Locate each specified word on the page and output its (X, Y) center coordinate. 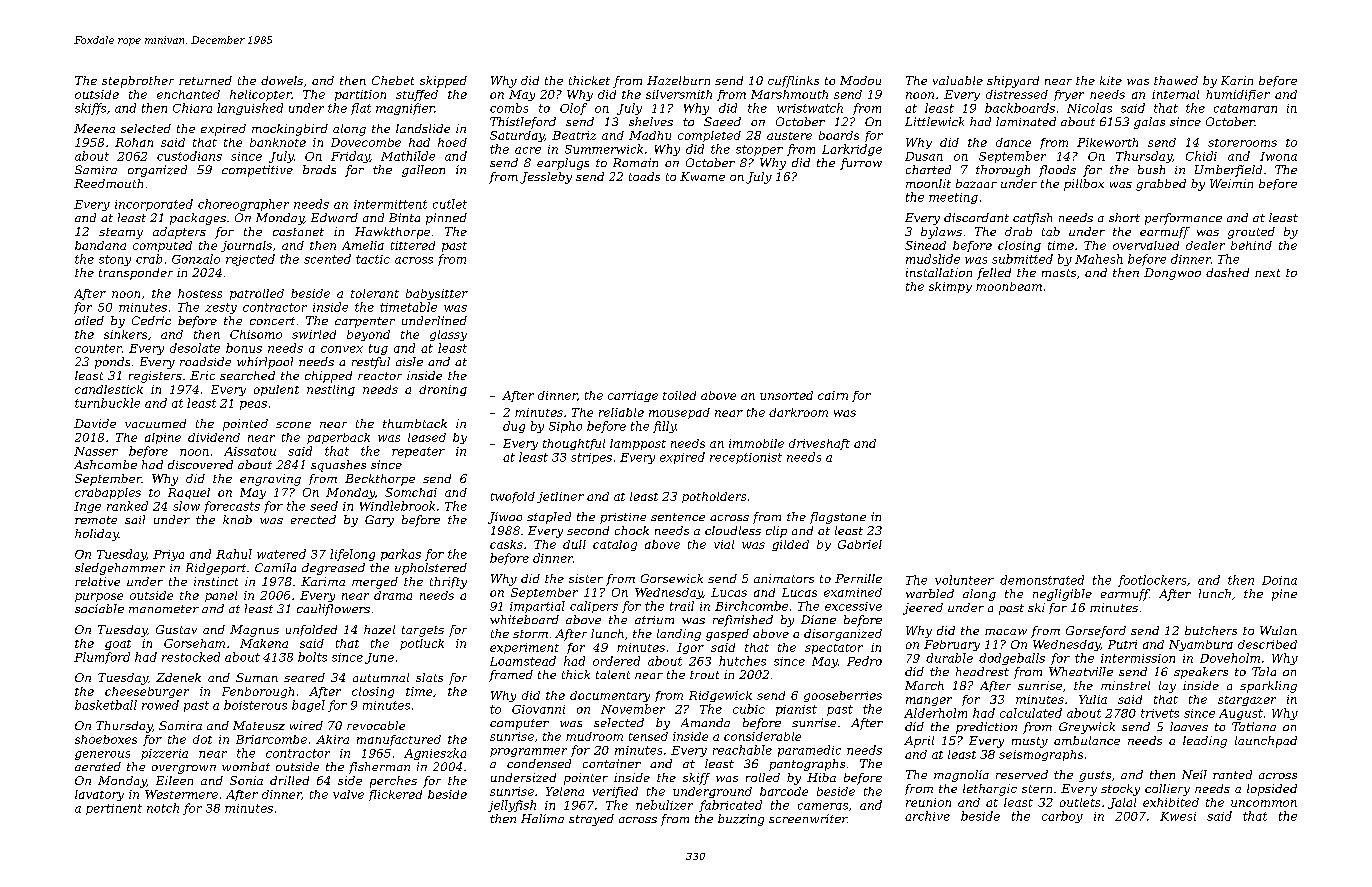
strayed (591, 820)
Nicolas (1089, 108)
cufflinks (793, 82)
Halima (542, 818)
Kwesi (1178, 816)
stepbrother (138, 82)
